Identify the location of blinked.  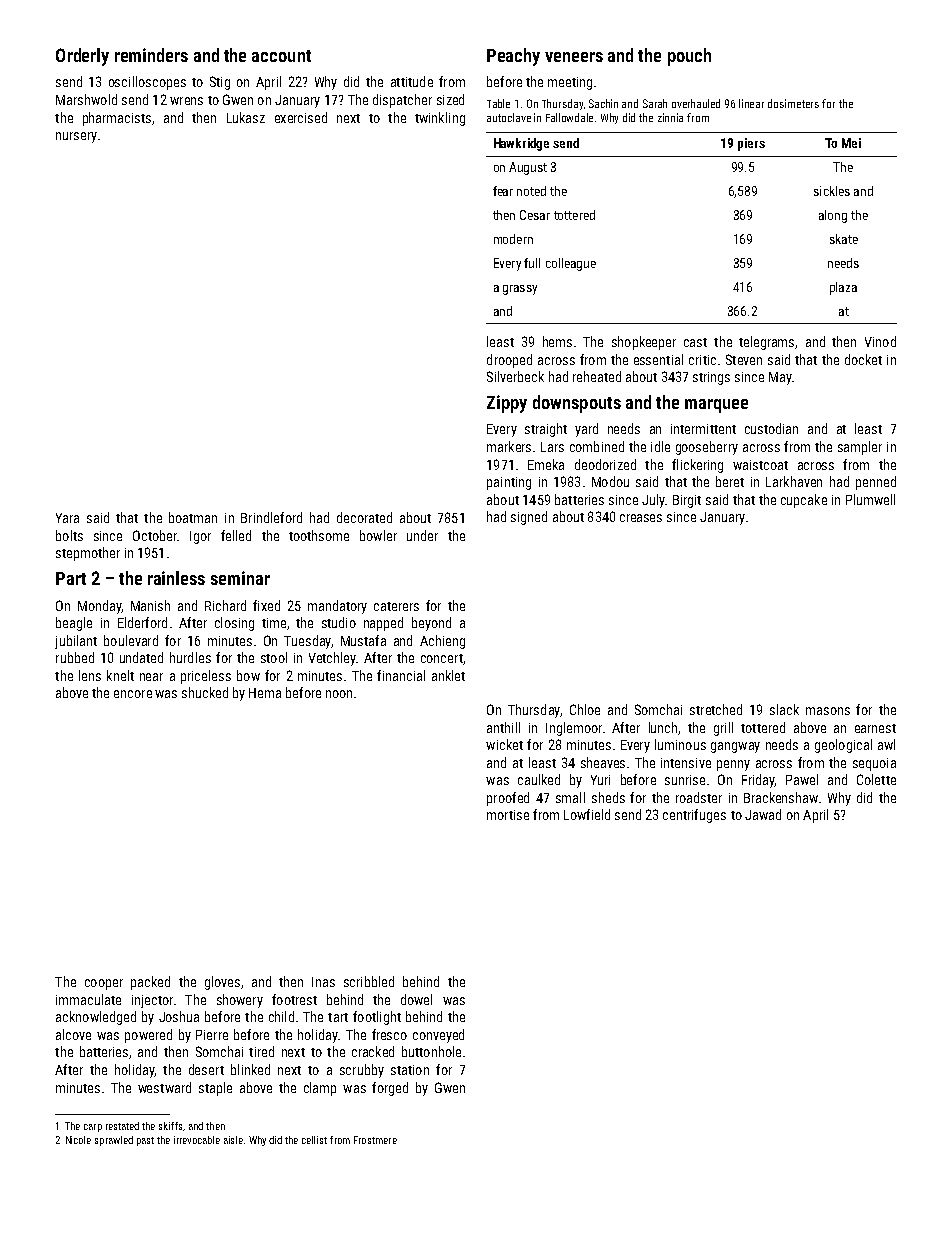
(250, 1069).
